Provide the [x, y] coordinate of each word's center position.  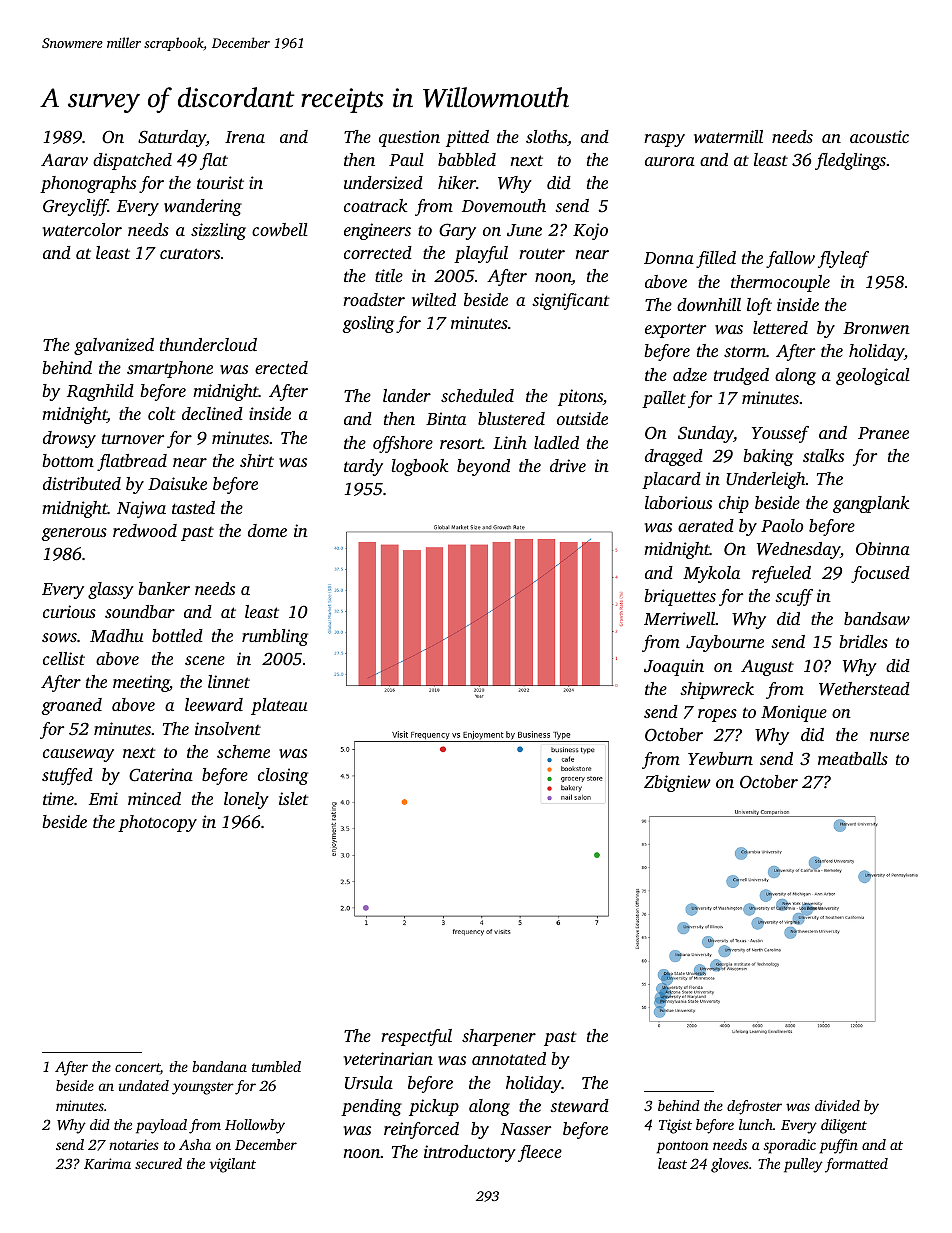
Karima [107, 1163]
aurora [670, 161]
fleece [540, 1153]
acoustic [879, 136]
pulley [803, 1165]
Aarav [64, 159]
